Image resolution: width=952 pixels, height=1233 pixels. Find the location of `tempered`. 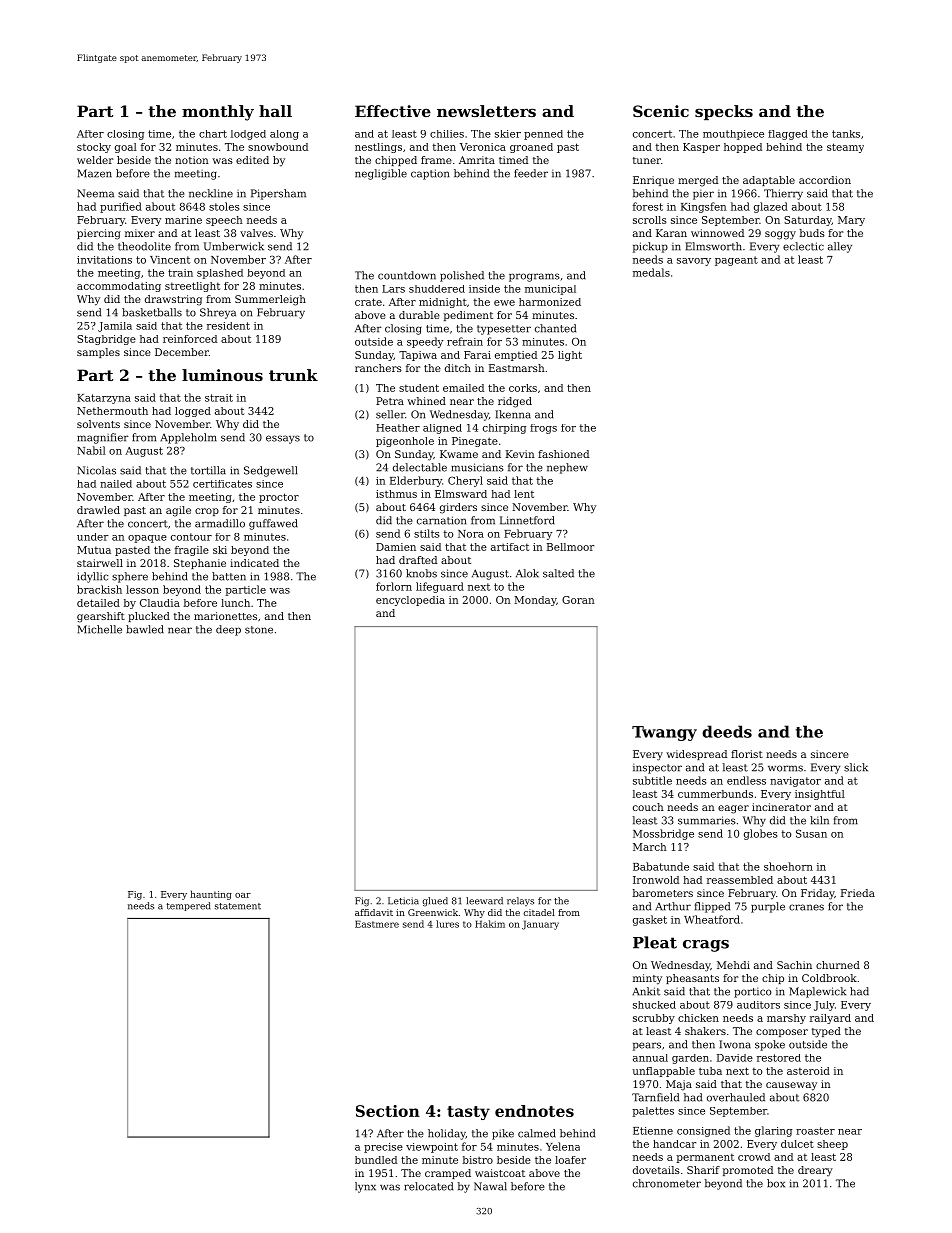

tempered is located at coordinates (189, 906).
